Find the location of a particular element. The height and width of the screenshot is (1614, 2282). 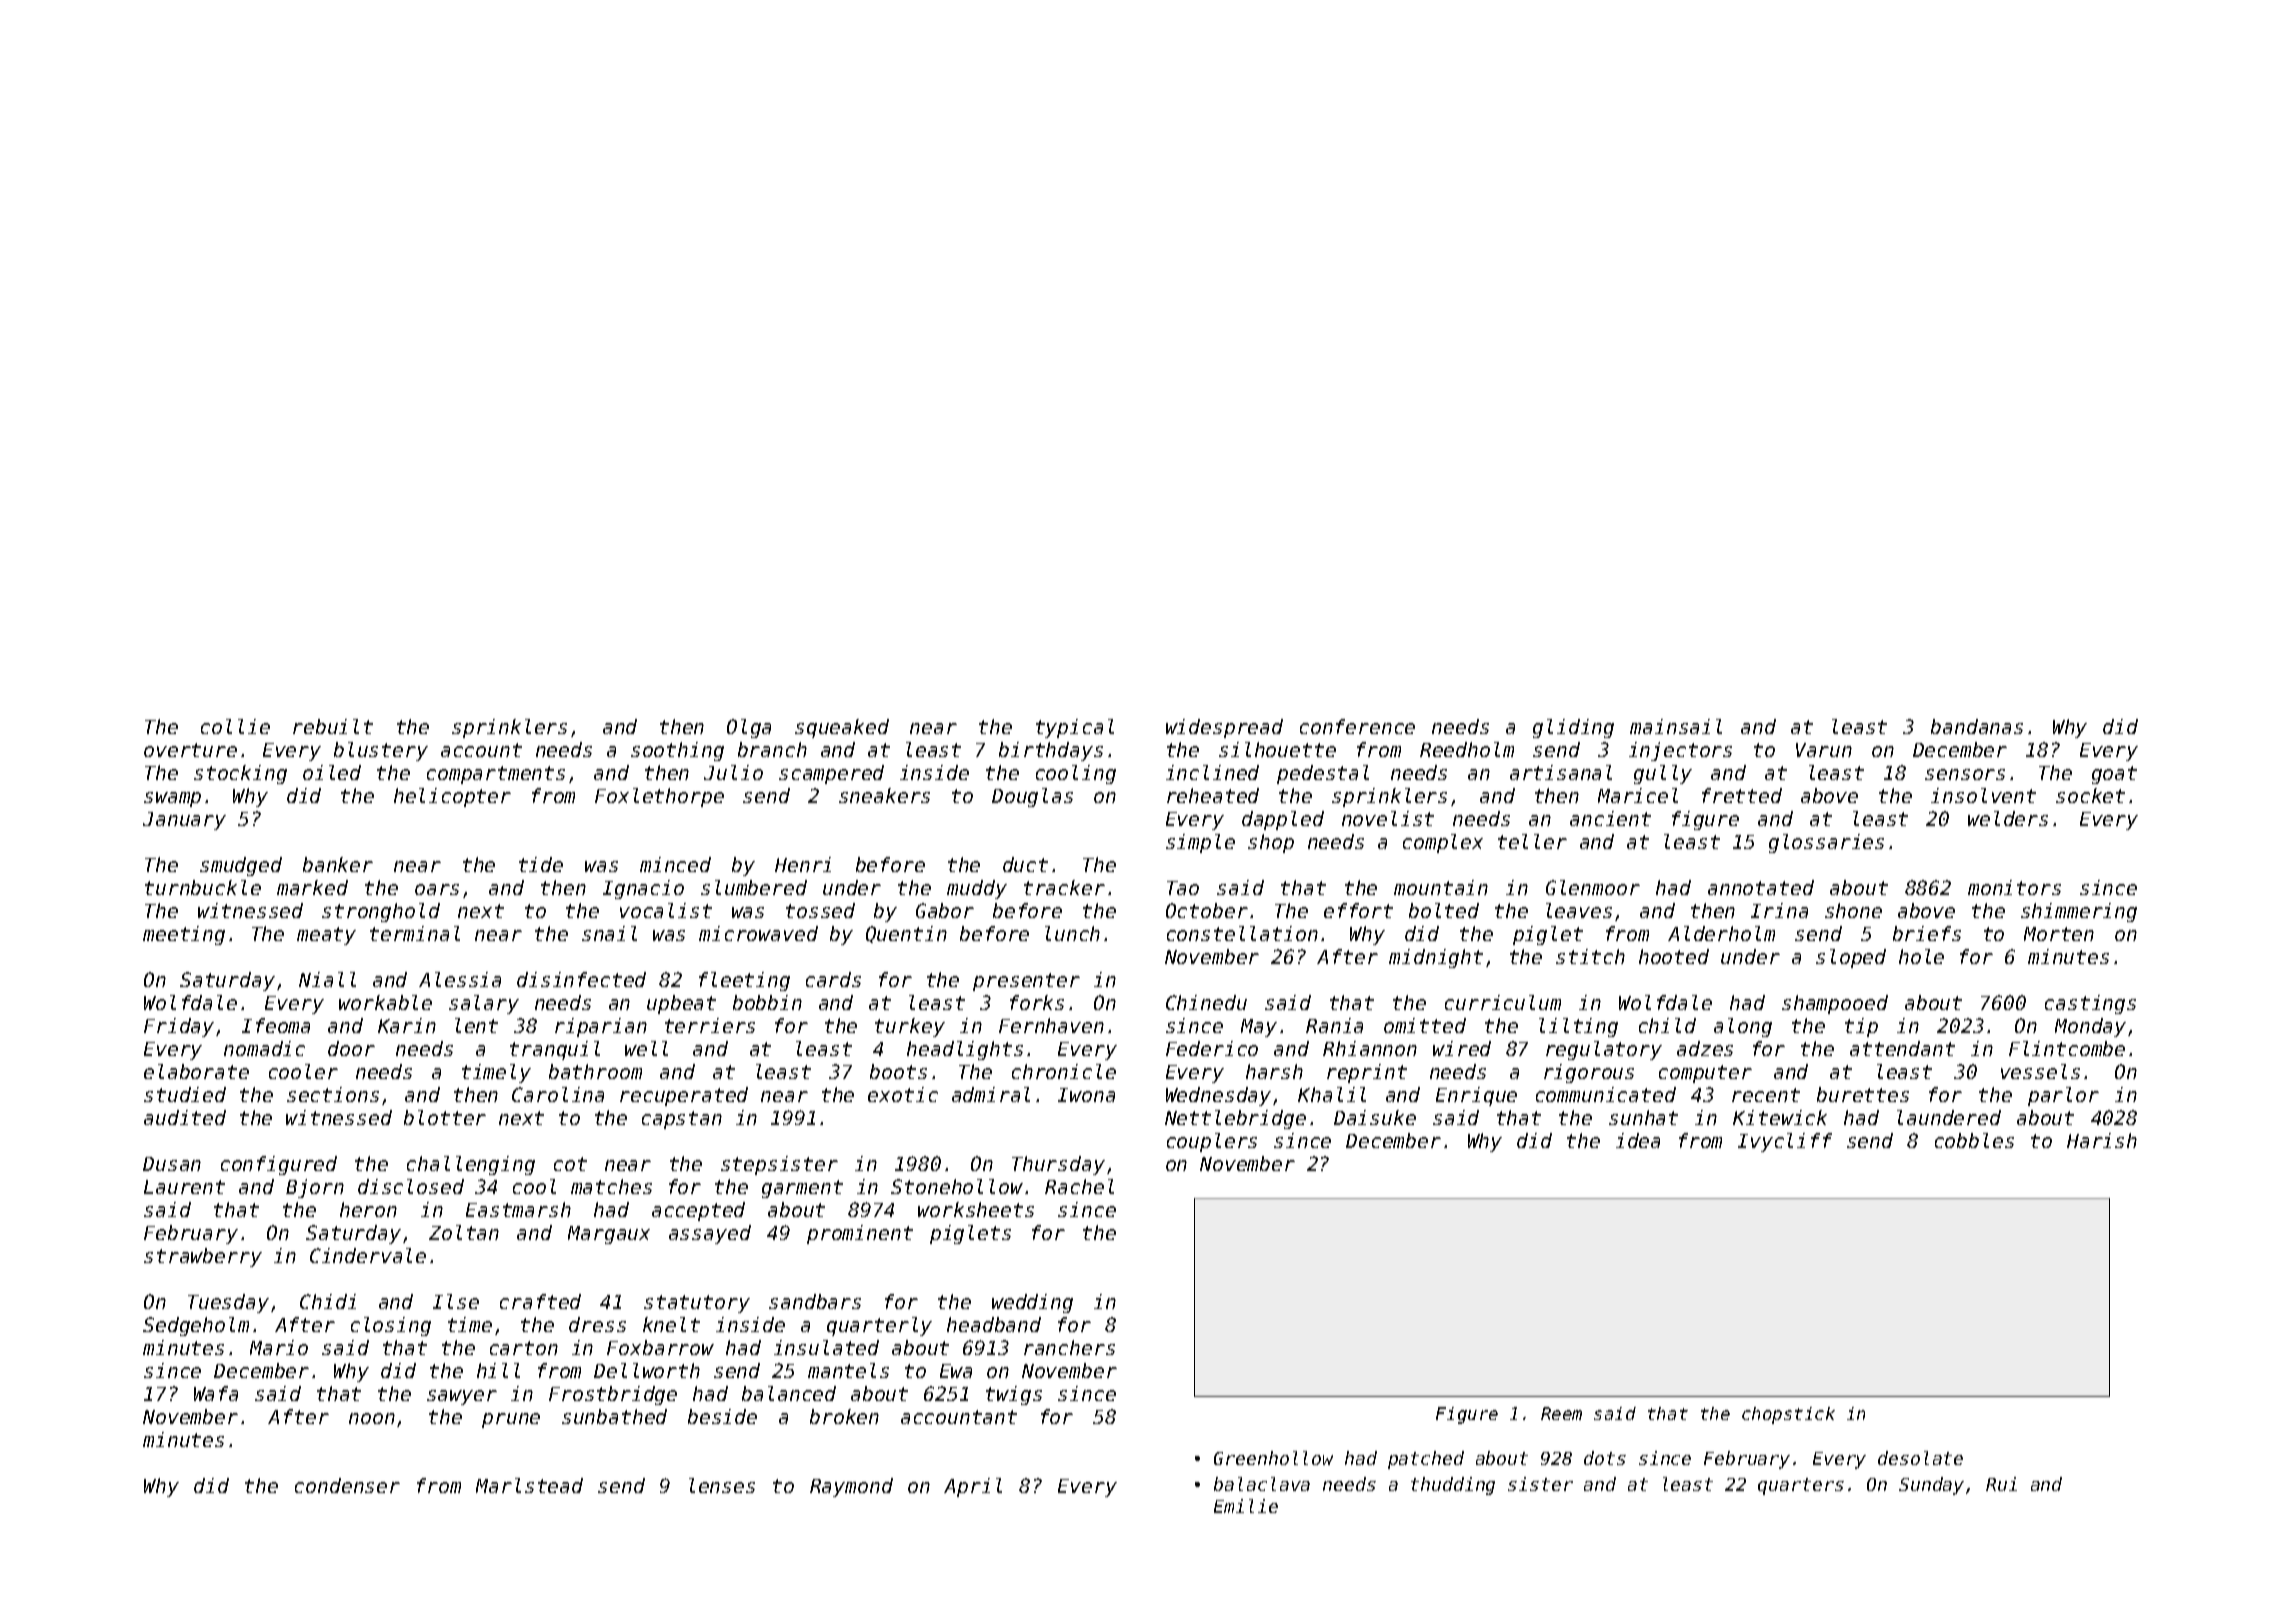

terminal is located at coordinates (415, 933).
